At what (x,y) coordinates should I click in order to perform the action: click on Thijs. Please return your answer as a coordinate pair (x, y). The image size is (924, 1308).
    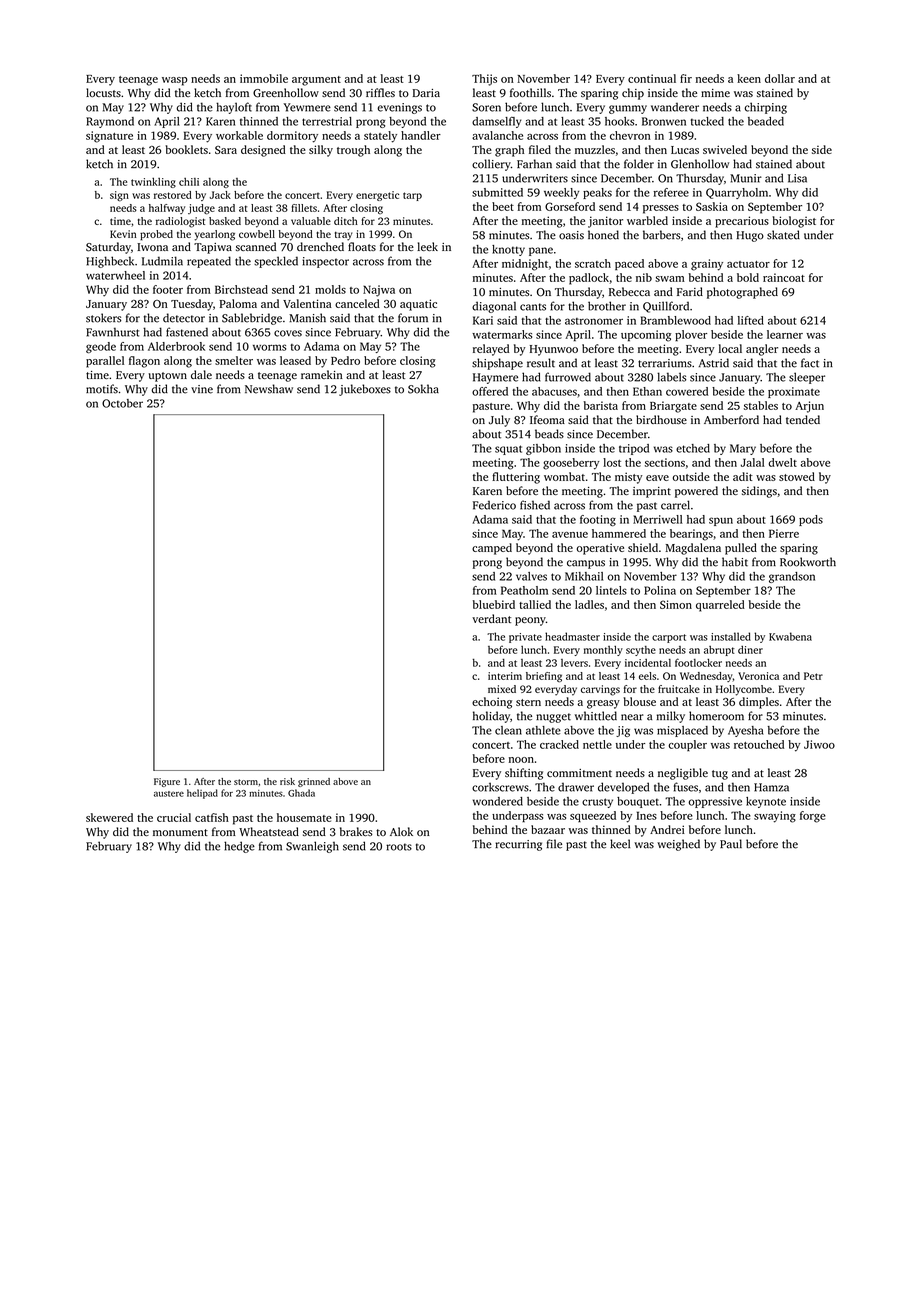
    Looking at the image, I should click on (484, 80).
